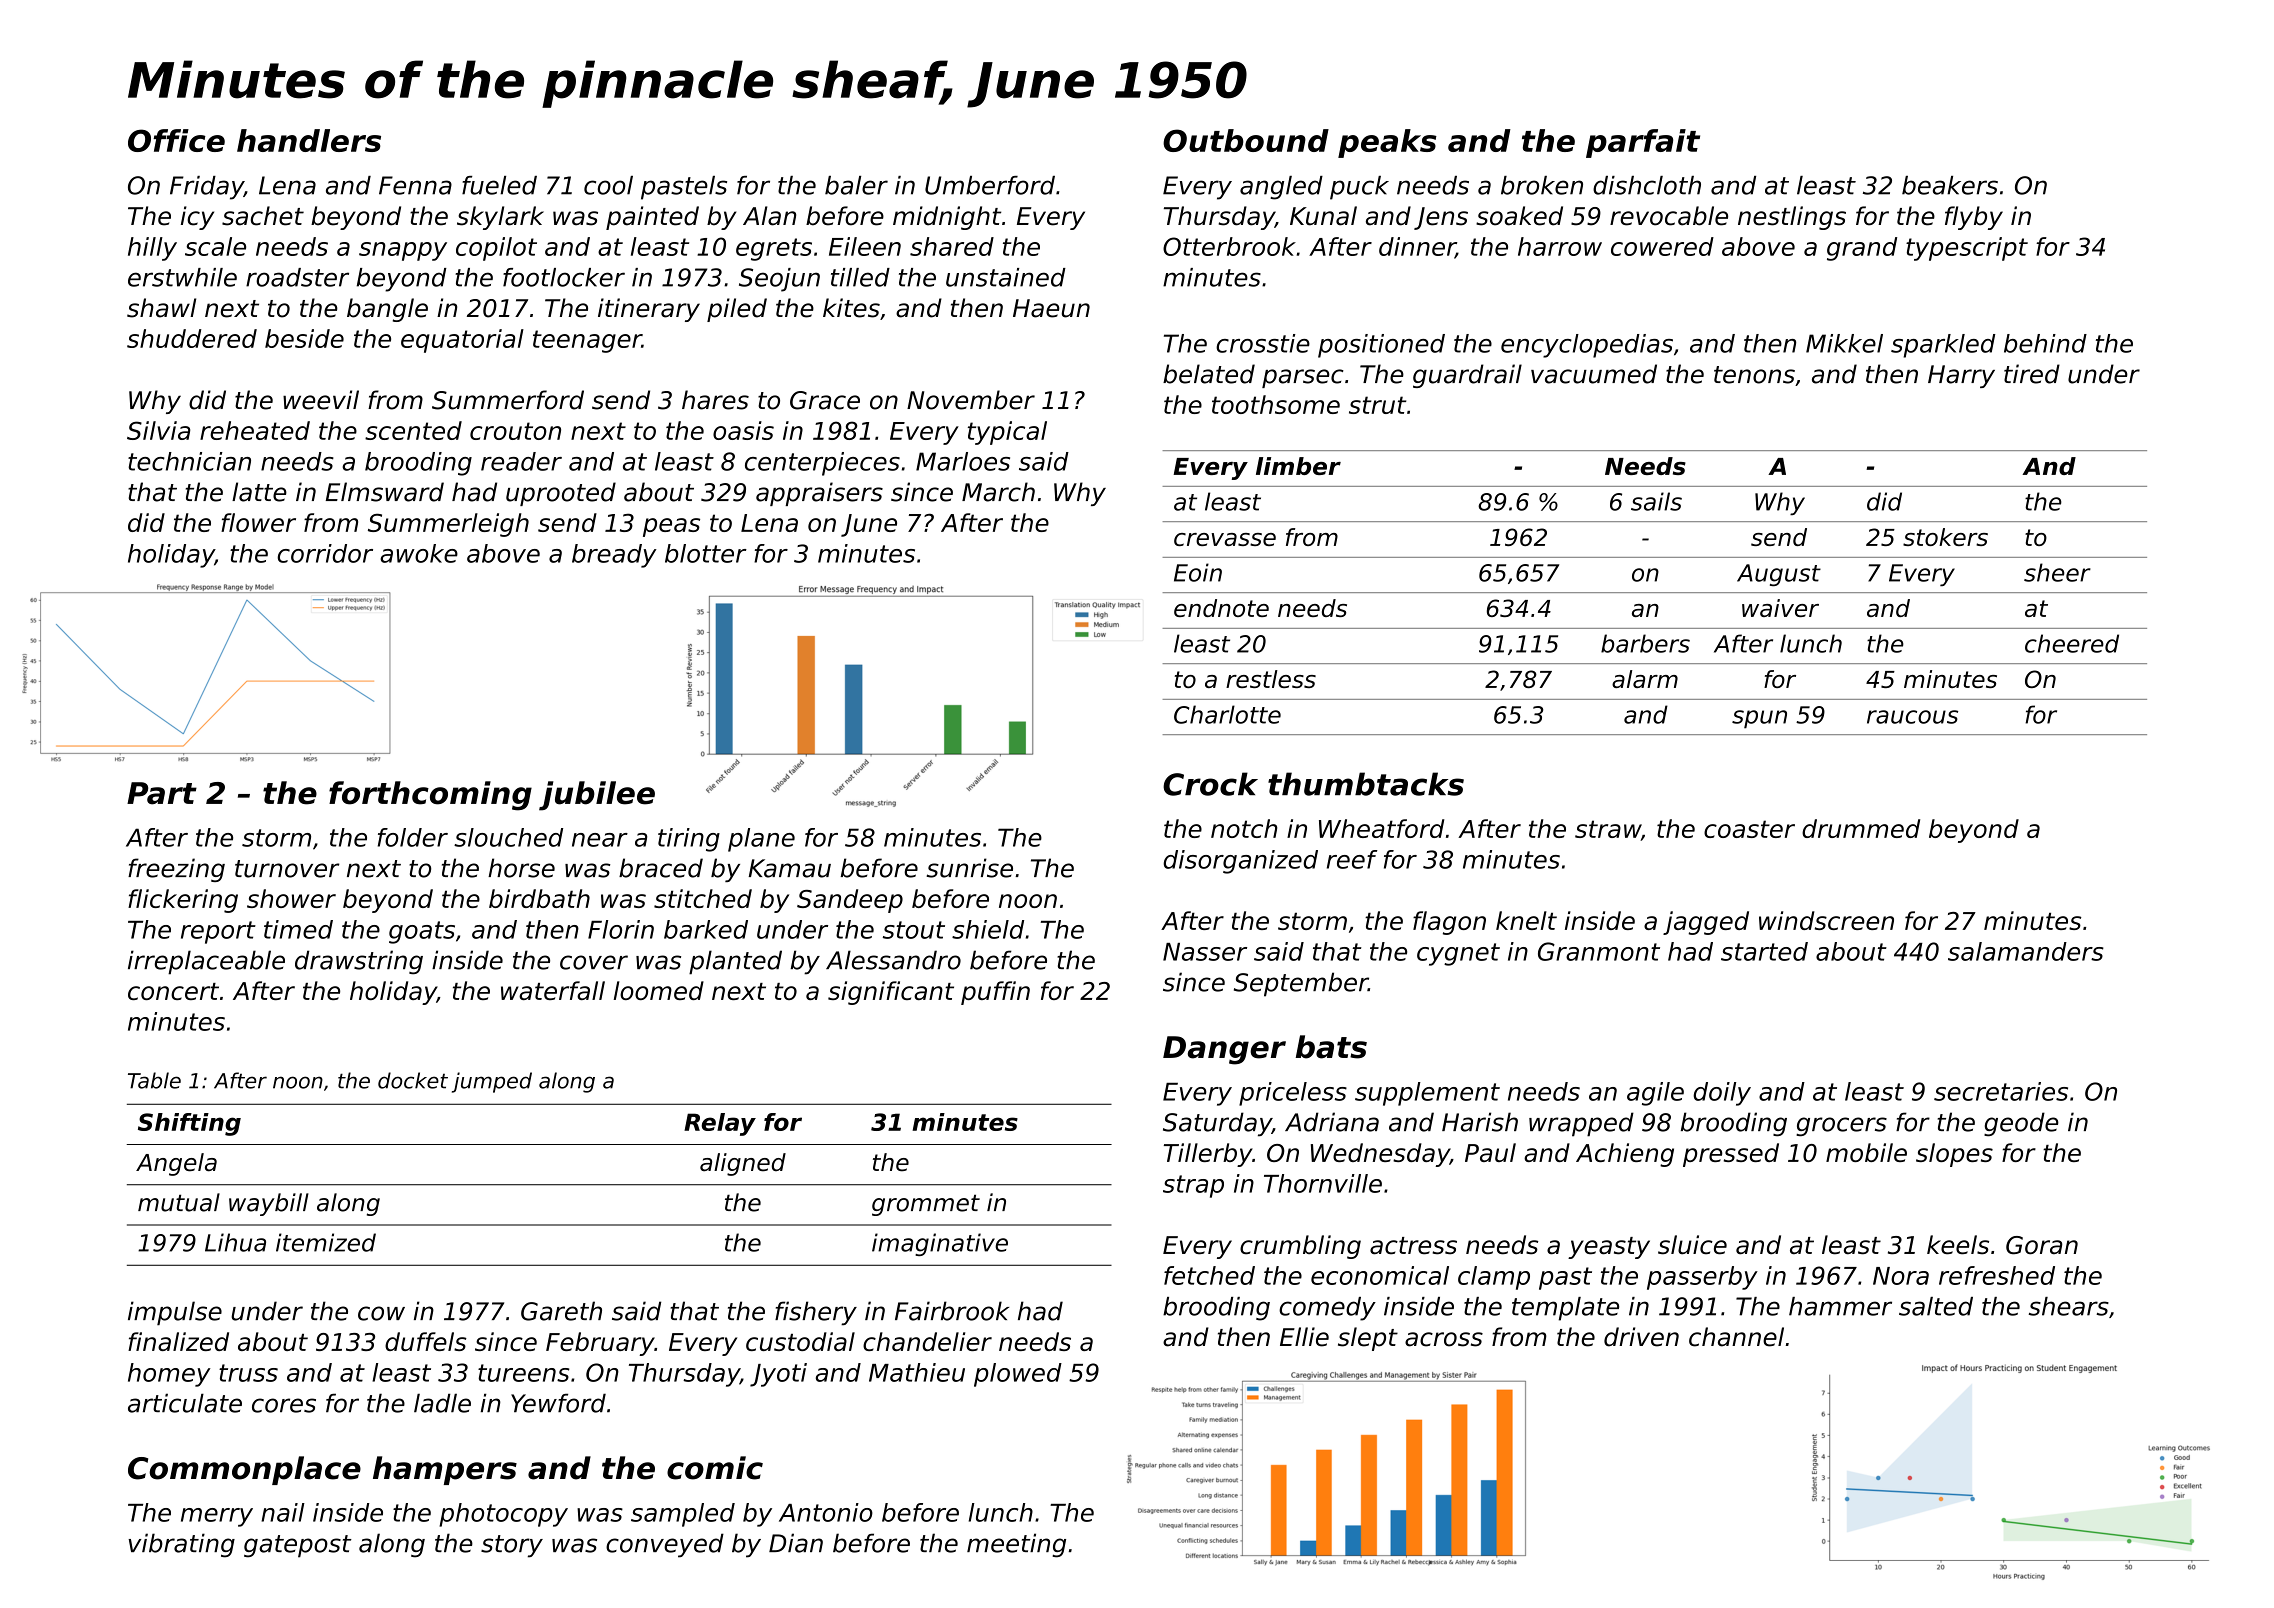  What do you see at coordinates (774, 249) in the image?
I see `egrets` at bounding box center [774, 249].
